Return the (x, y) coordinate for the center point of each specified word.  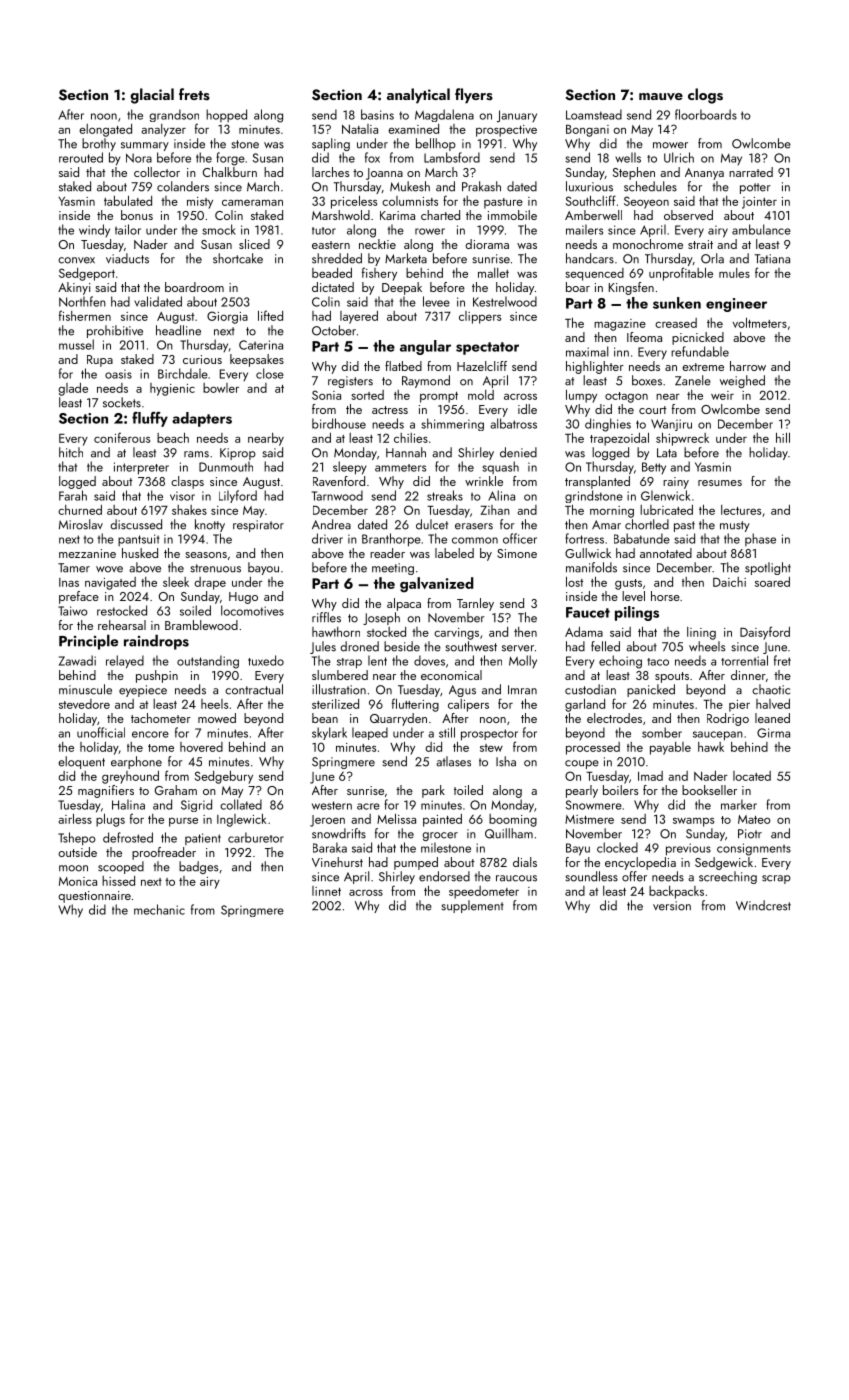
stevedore (84, 704)
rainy (676, 483)
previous (688, 849)
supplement (472, 906)
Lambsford (452, 157)
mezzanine (87, 553)
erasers (474, 526)
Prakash (481, 186)
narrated (751, 172)
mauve (661, 96)
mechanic (159, 909)
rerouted (81, 157)
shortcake (238, 258)
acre (368, 806)
